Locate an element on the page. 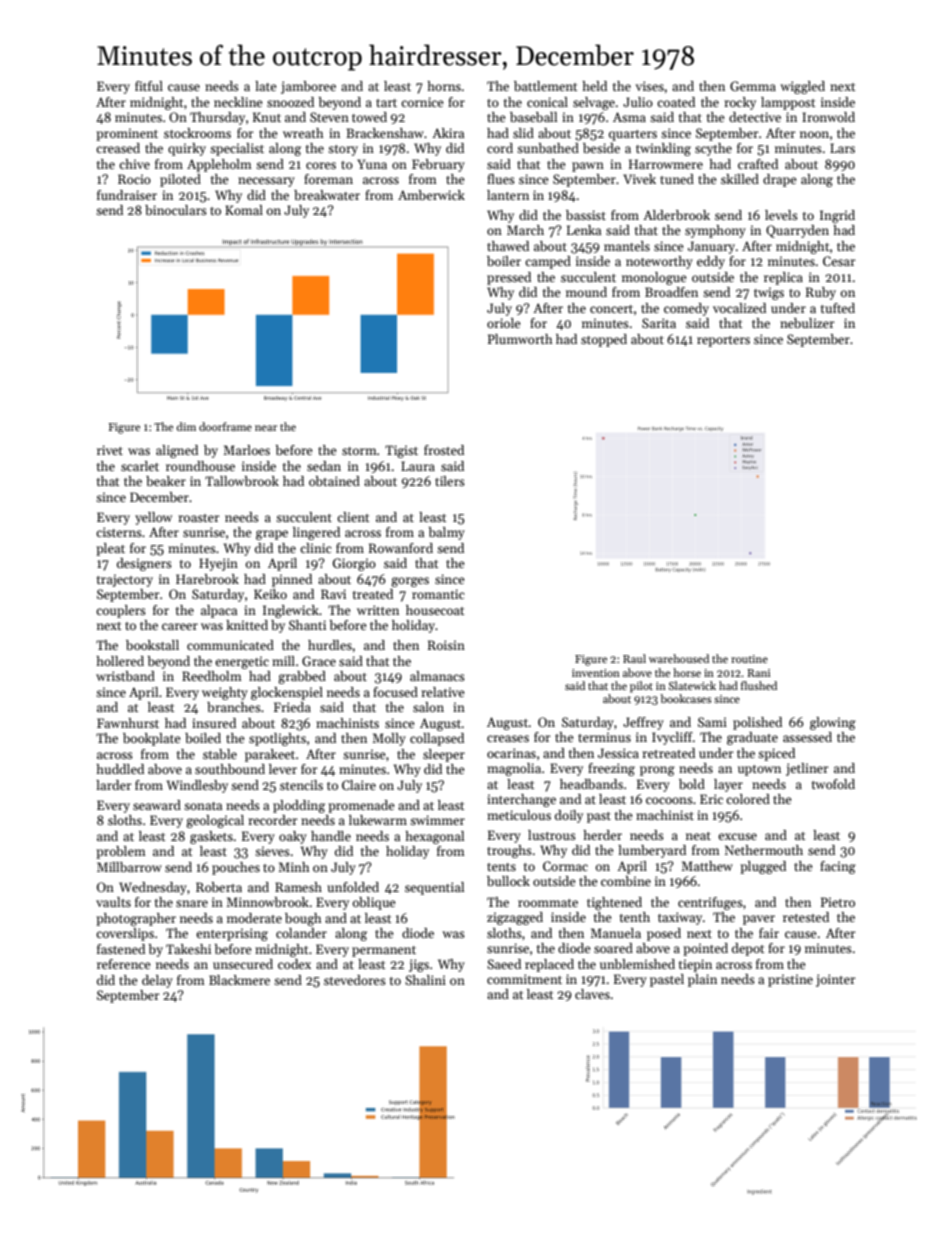 The width and height of the image is (952, 1233). plain is located at coordinates (702, 980).
